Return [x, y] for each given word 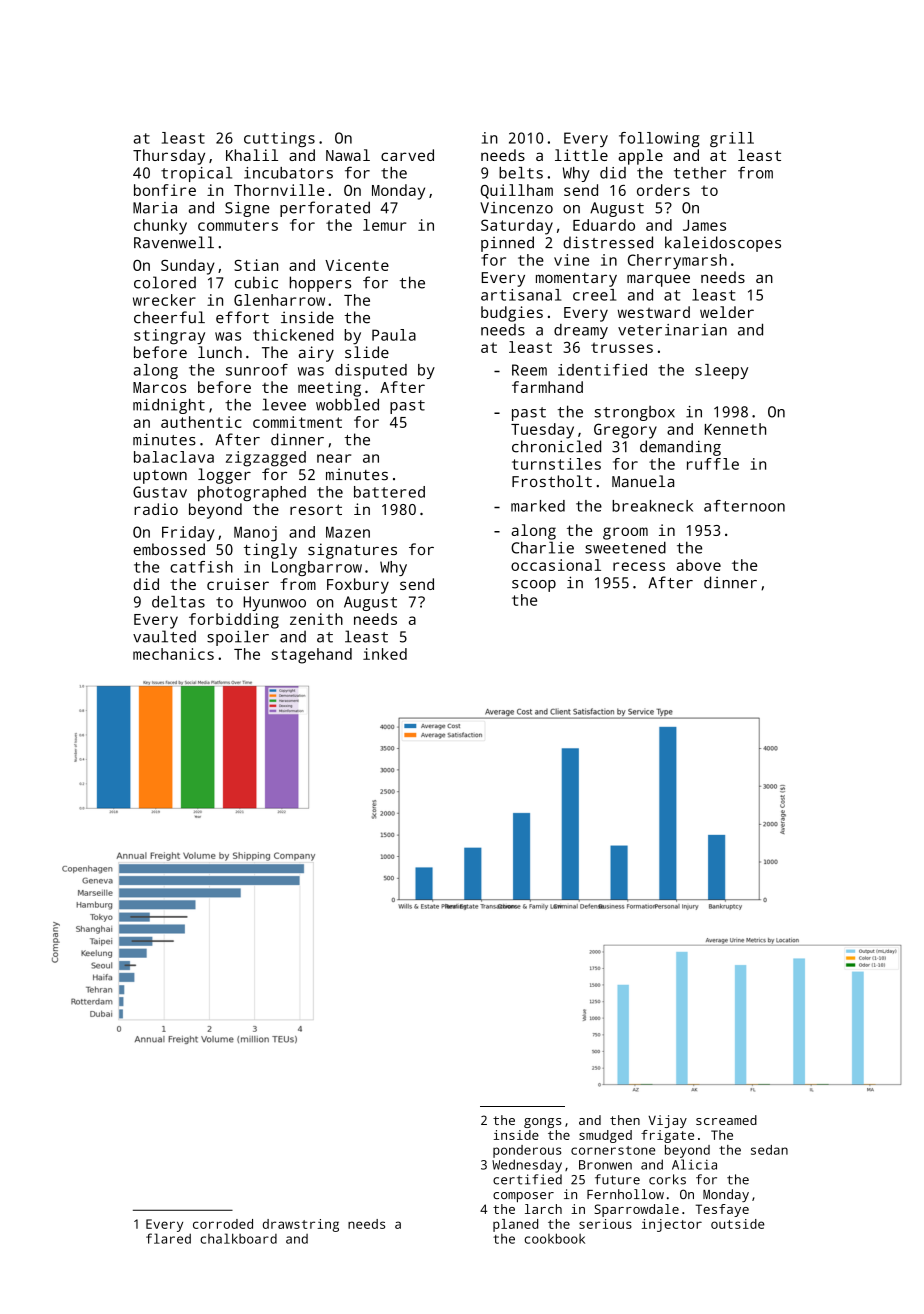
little [581, 155]
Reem [529, 370]
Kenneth [735, 429]
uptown [160, 477]
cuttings [279, 139]
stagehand [312, 656]
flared [168, 1238]
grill [732, 139]
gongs [542, 1123]
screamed [726, 1120]
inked [385, 654]
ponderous [527, 1151]
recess [639, 566]
